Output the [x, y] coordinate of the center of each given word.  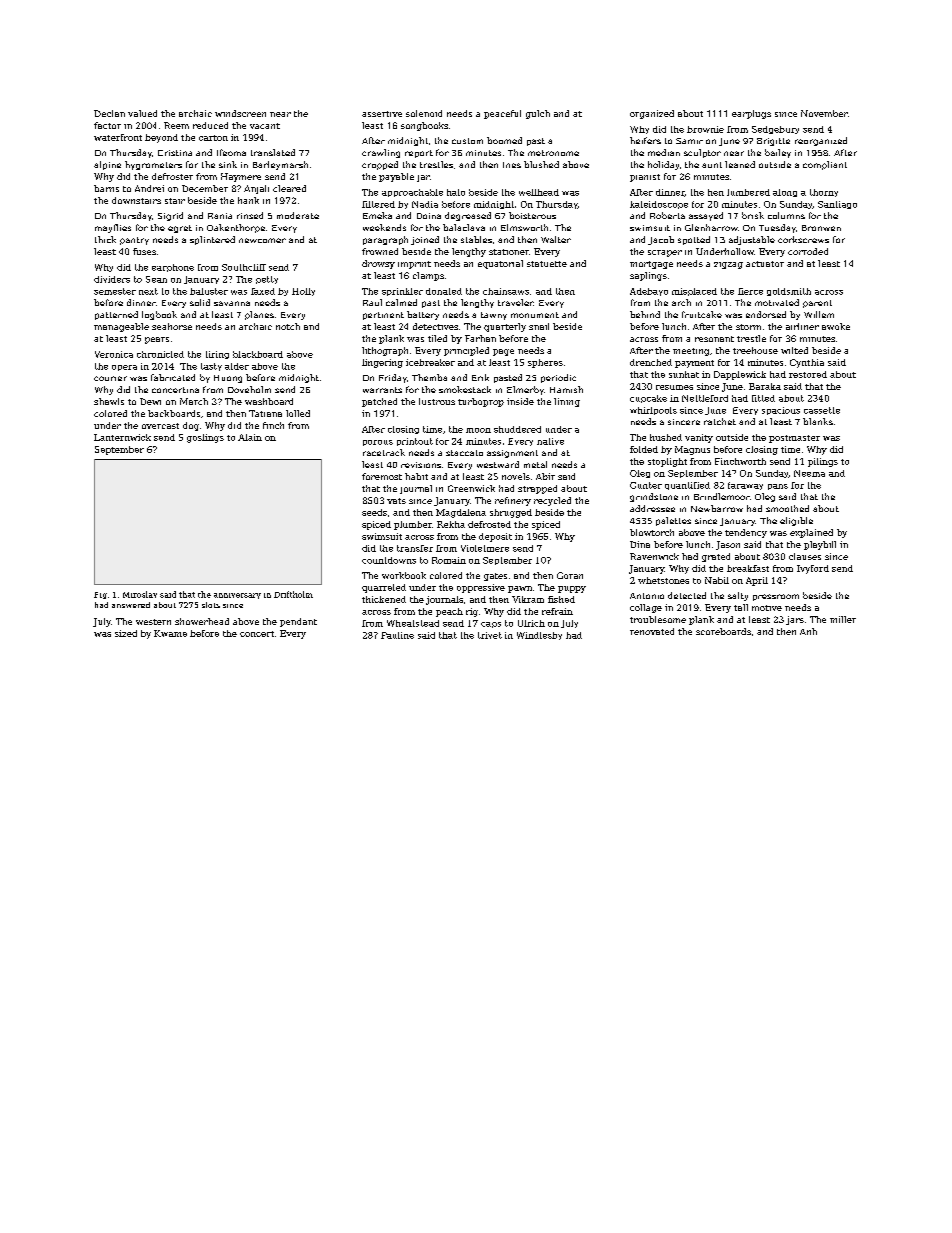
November [824, 113]
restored [808, 374]
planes [259, 315]
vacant [265, 126]
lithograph [385, 351]
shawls [109, 401]
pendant [298, 622]
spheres [545, 363]
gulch [538, 114]
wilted [794, 350]
